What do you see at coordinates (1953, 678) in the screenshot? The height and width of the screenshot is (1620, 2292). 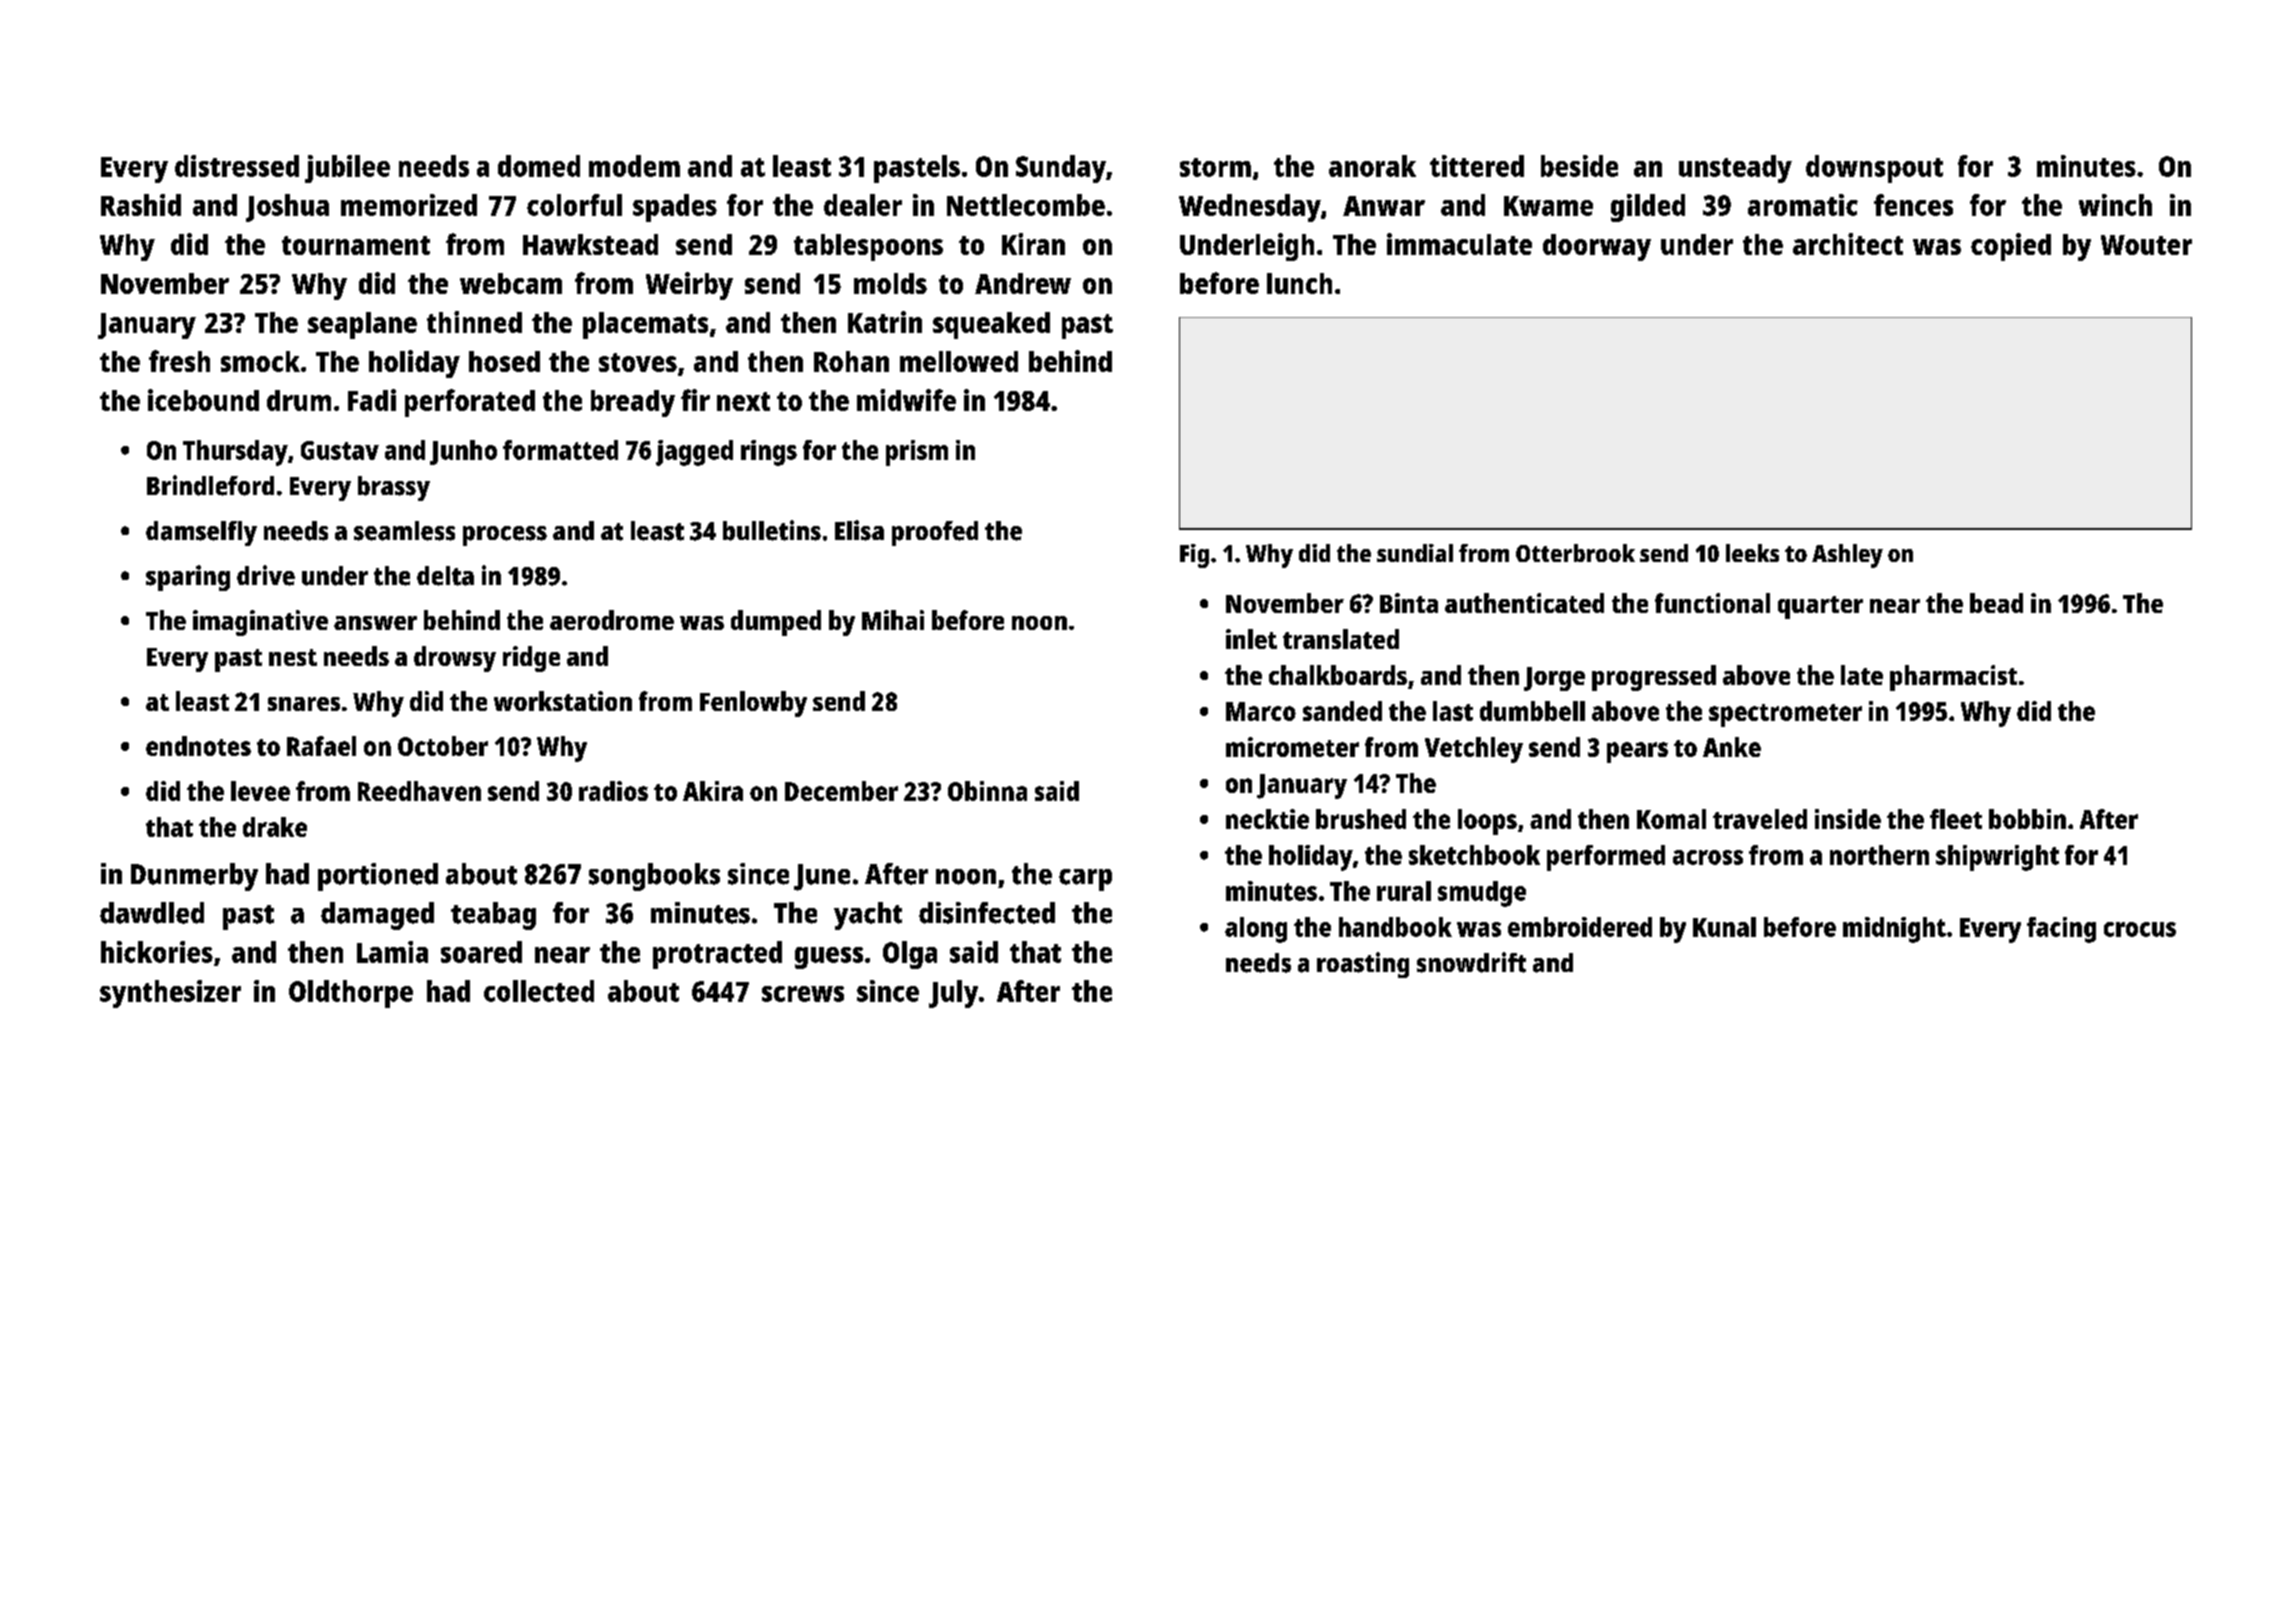 I see `pharmacist` at bounding box center [1953, 678].
